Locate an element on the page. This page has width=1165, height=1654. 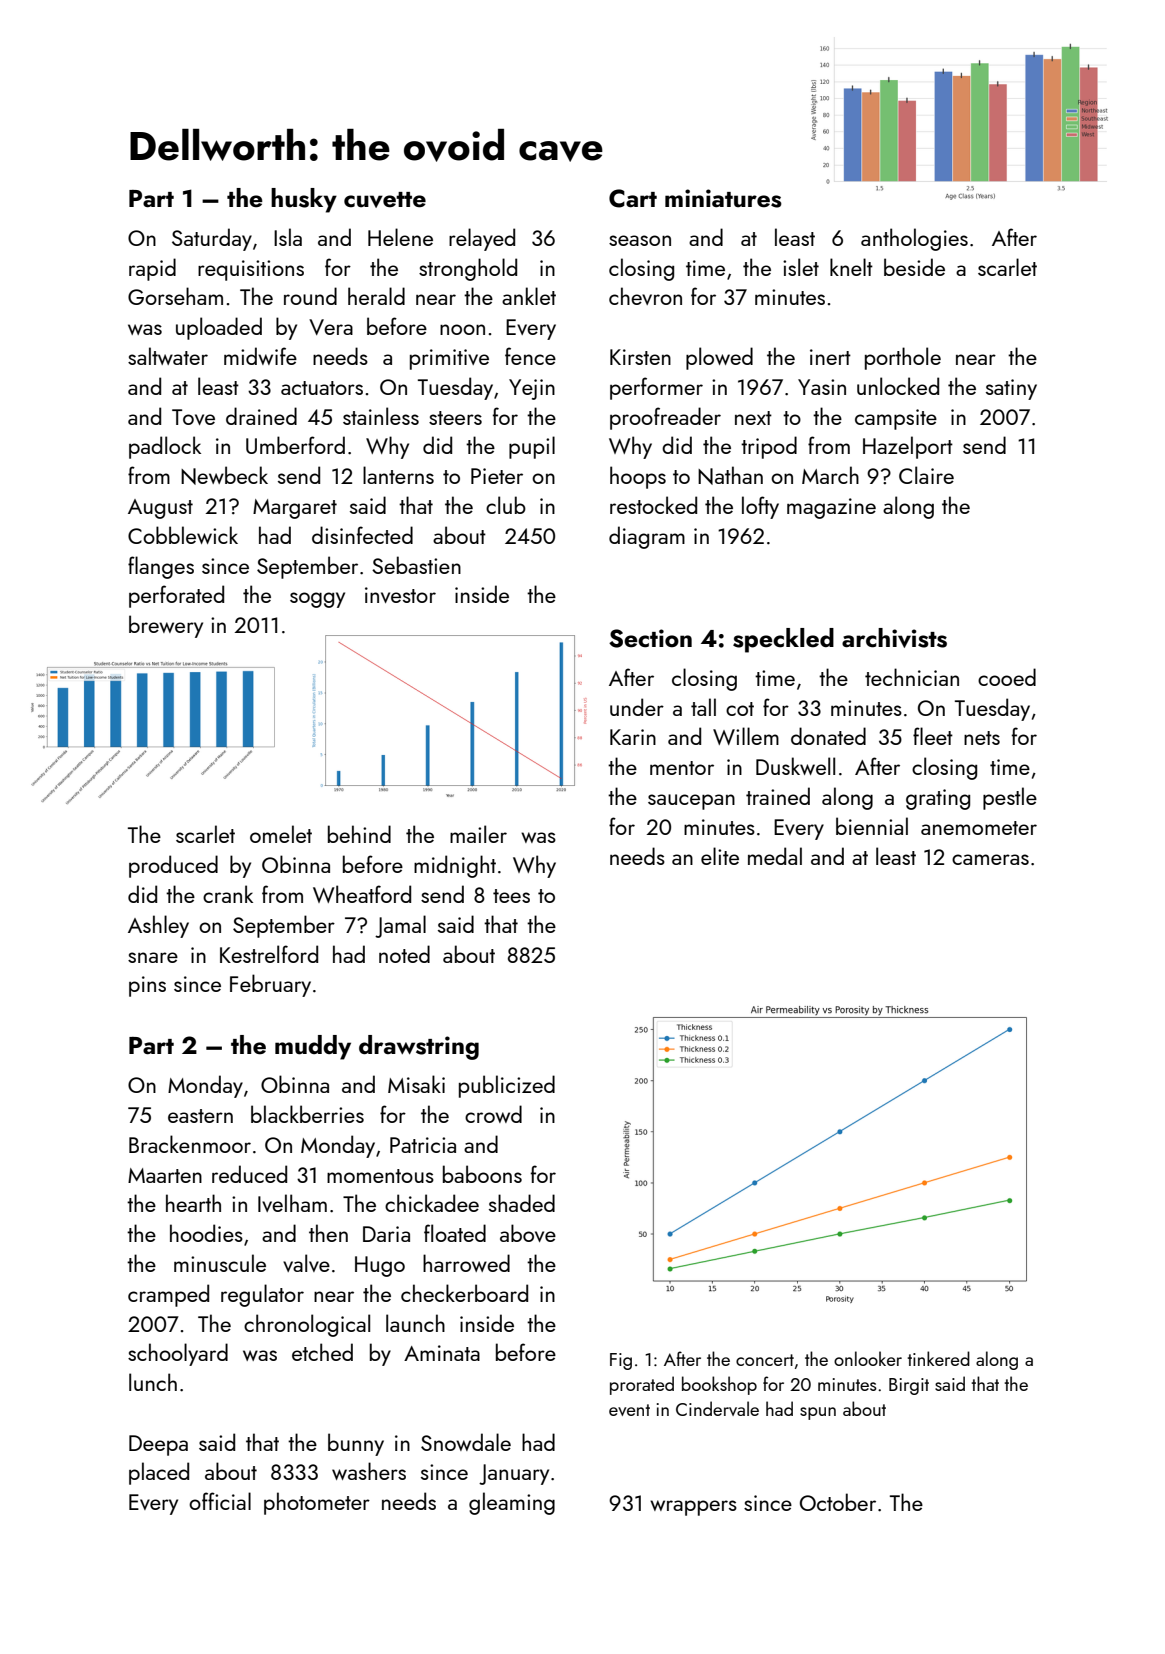
fleet is located at coordinates (933, 736).
